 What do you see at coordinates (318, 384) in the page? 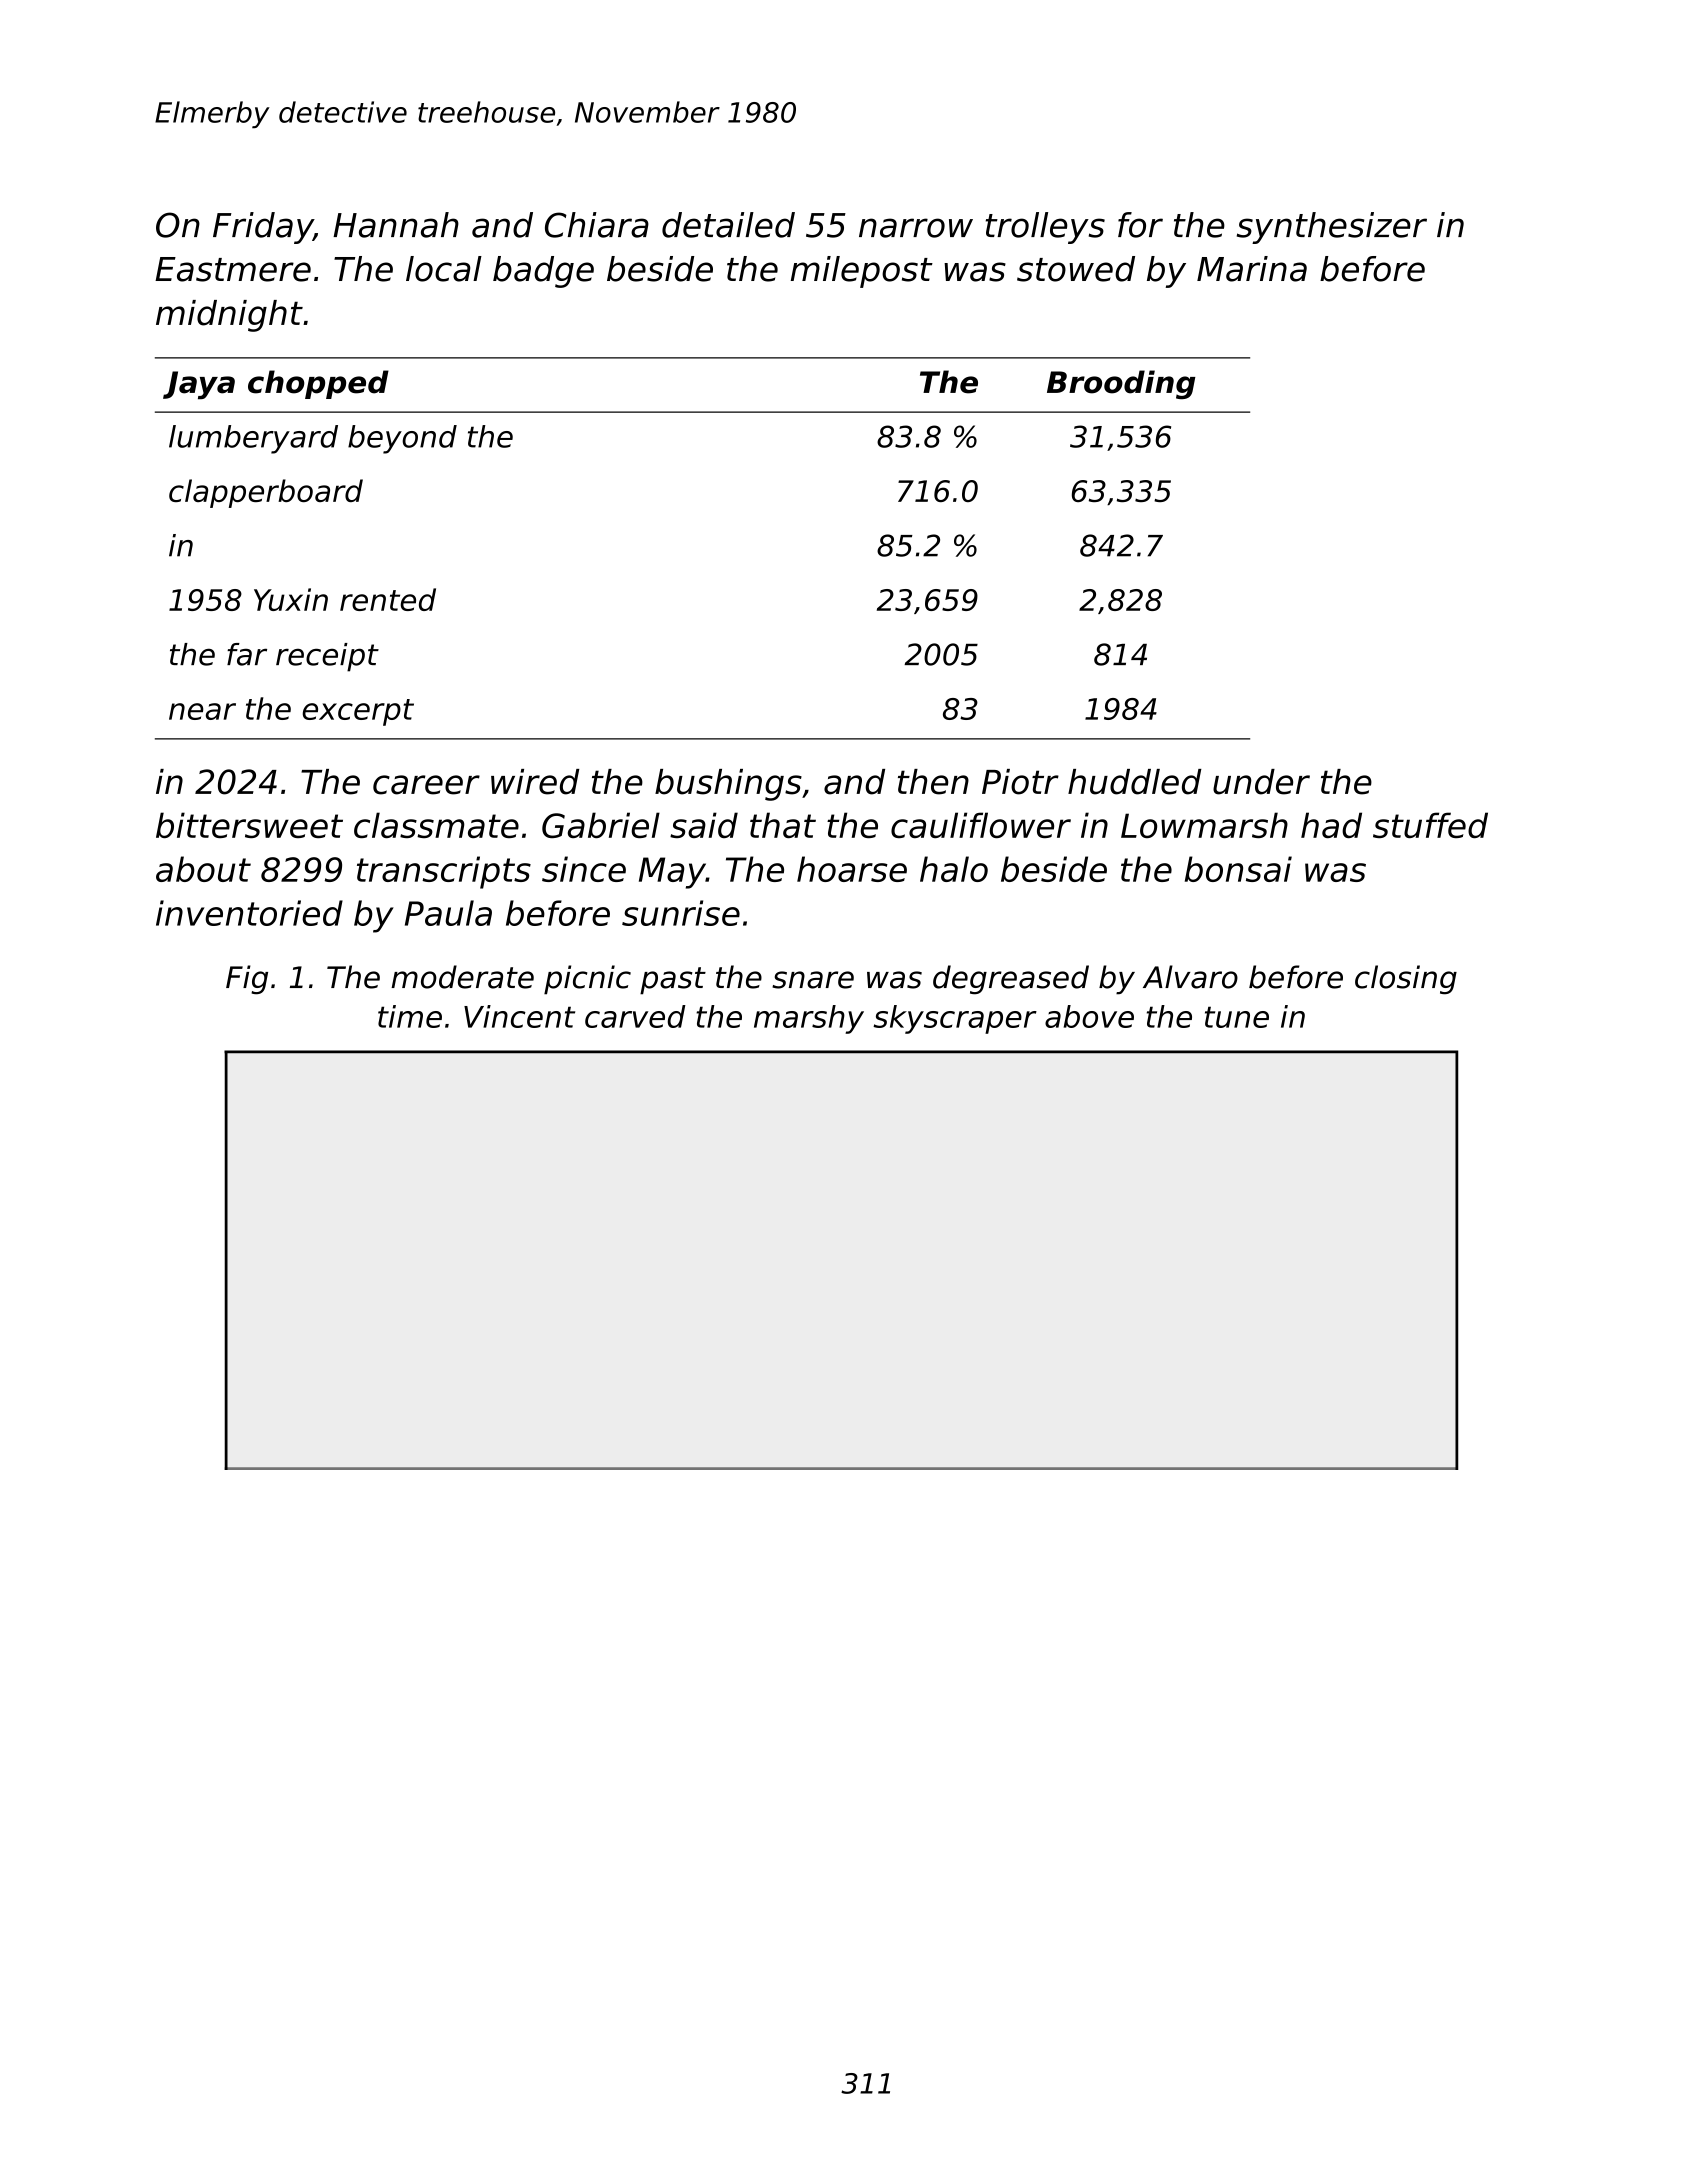
I see `chopped` at bounding box center [318, 384].
